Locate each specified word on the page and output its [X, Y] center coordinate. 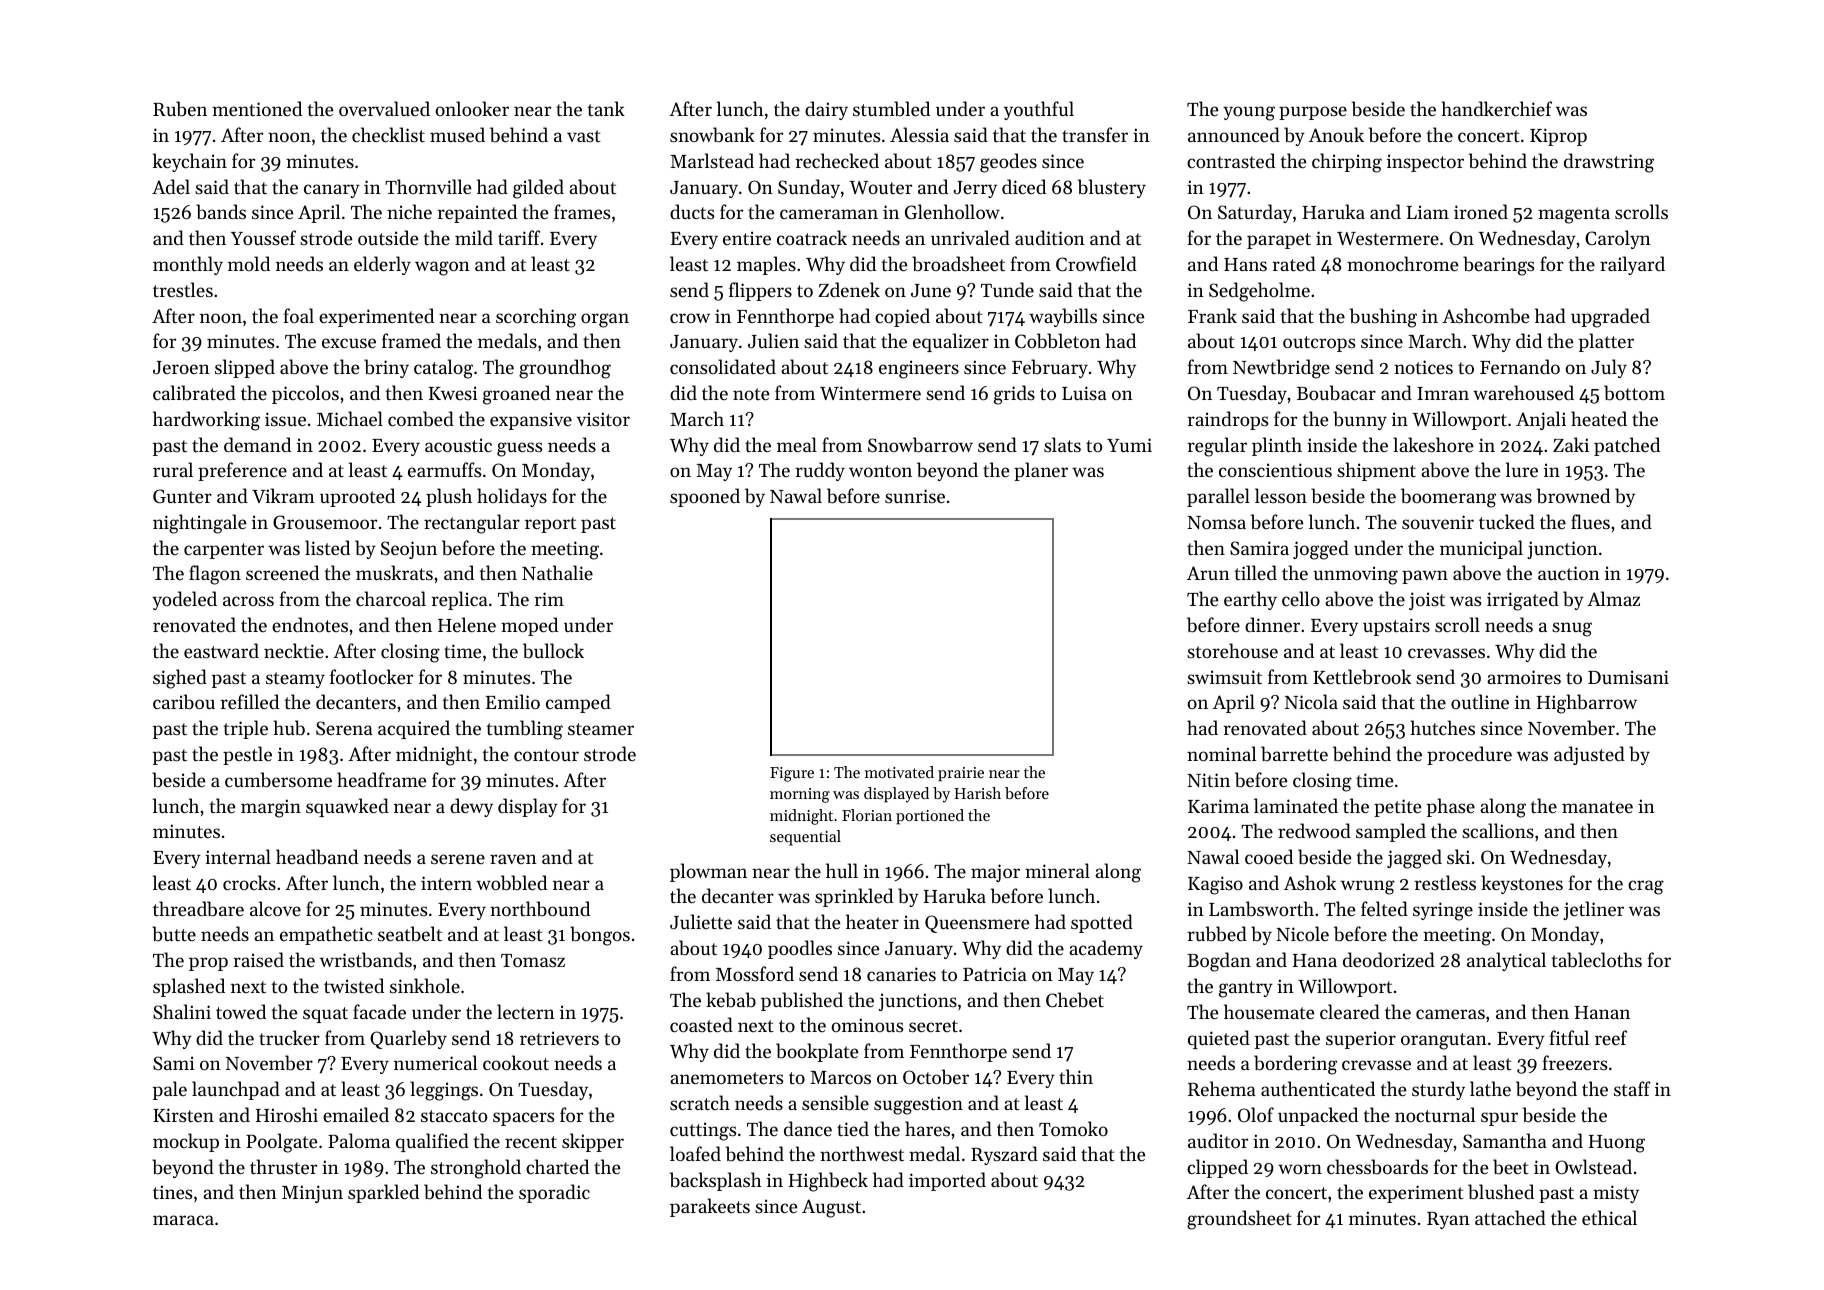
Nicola [1311, 701]
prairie [961, 774]
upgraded [1610, 318]
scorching [536, 318]
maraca [183, 1220]
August [831, 1208]
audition [1050, 237]
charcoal [391, 598]
